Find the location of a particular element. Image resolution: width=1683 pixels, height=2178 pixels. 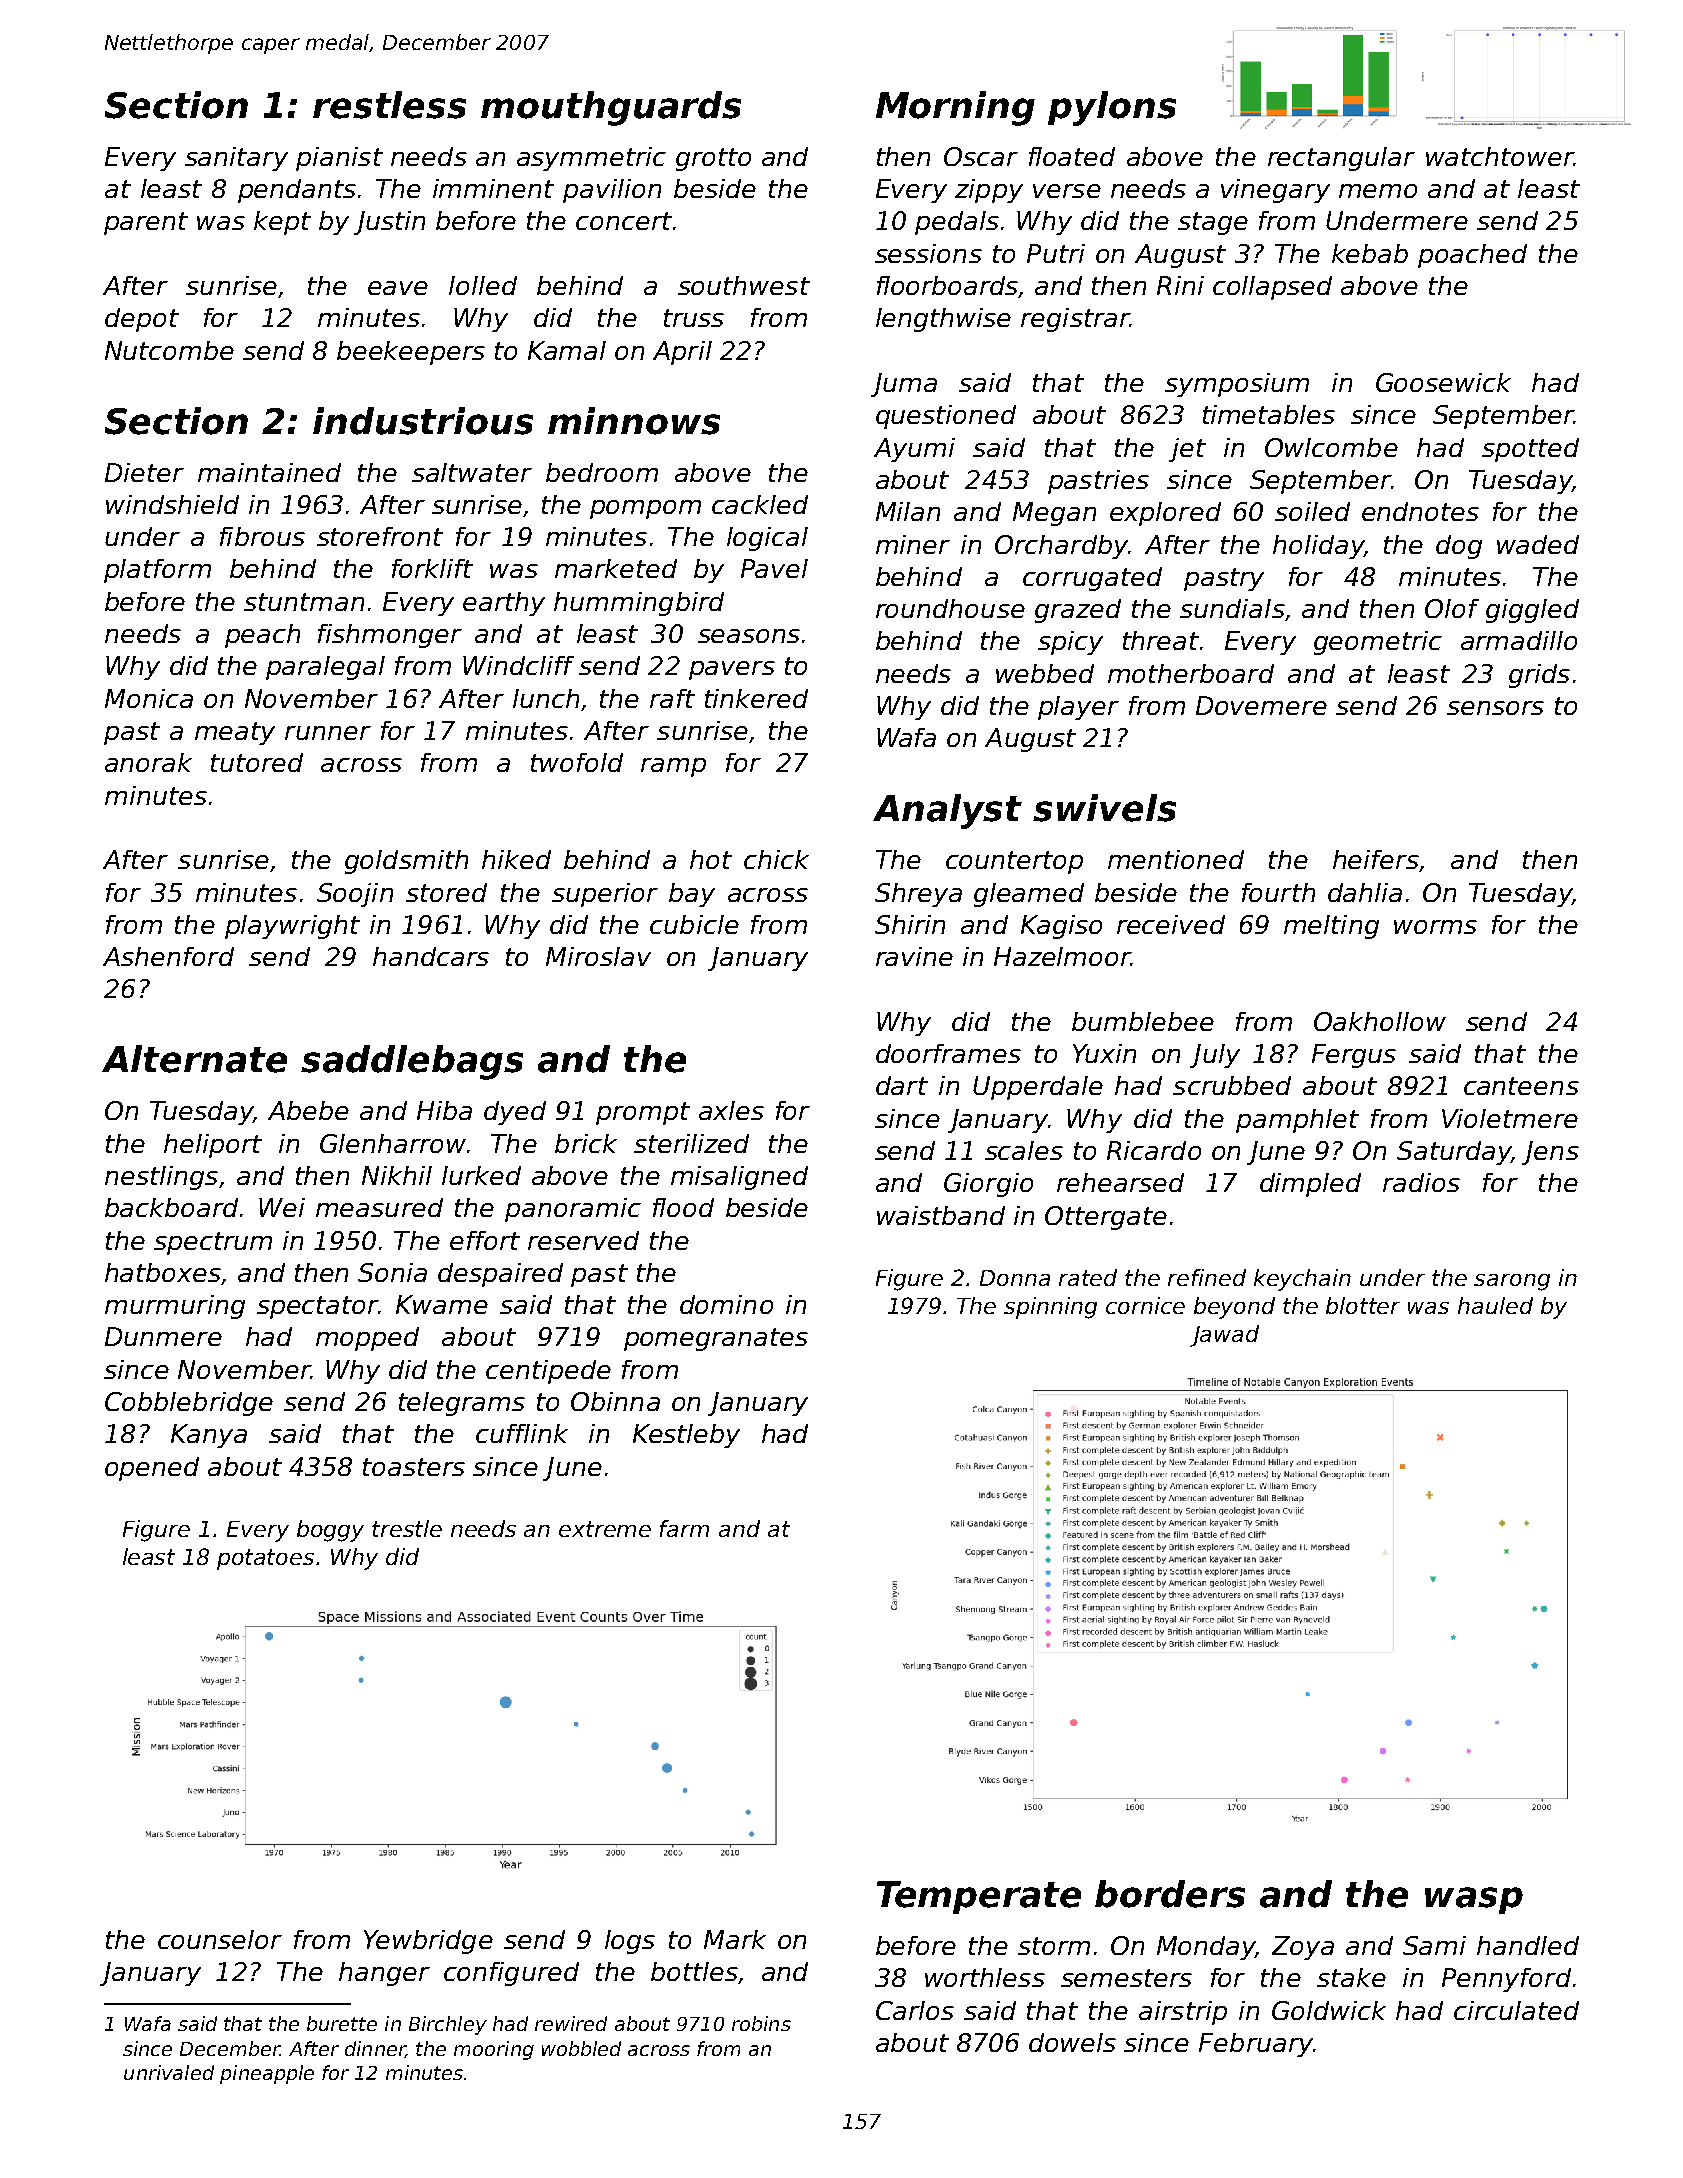

pineapple is located at coordinates (267, 2074).
